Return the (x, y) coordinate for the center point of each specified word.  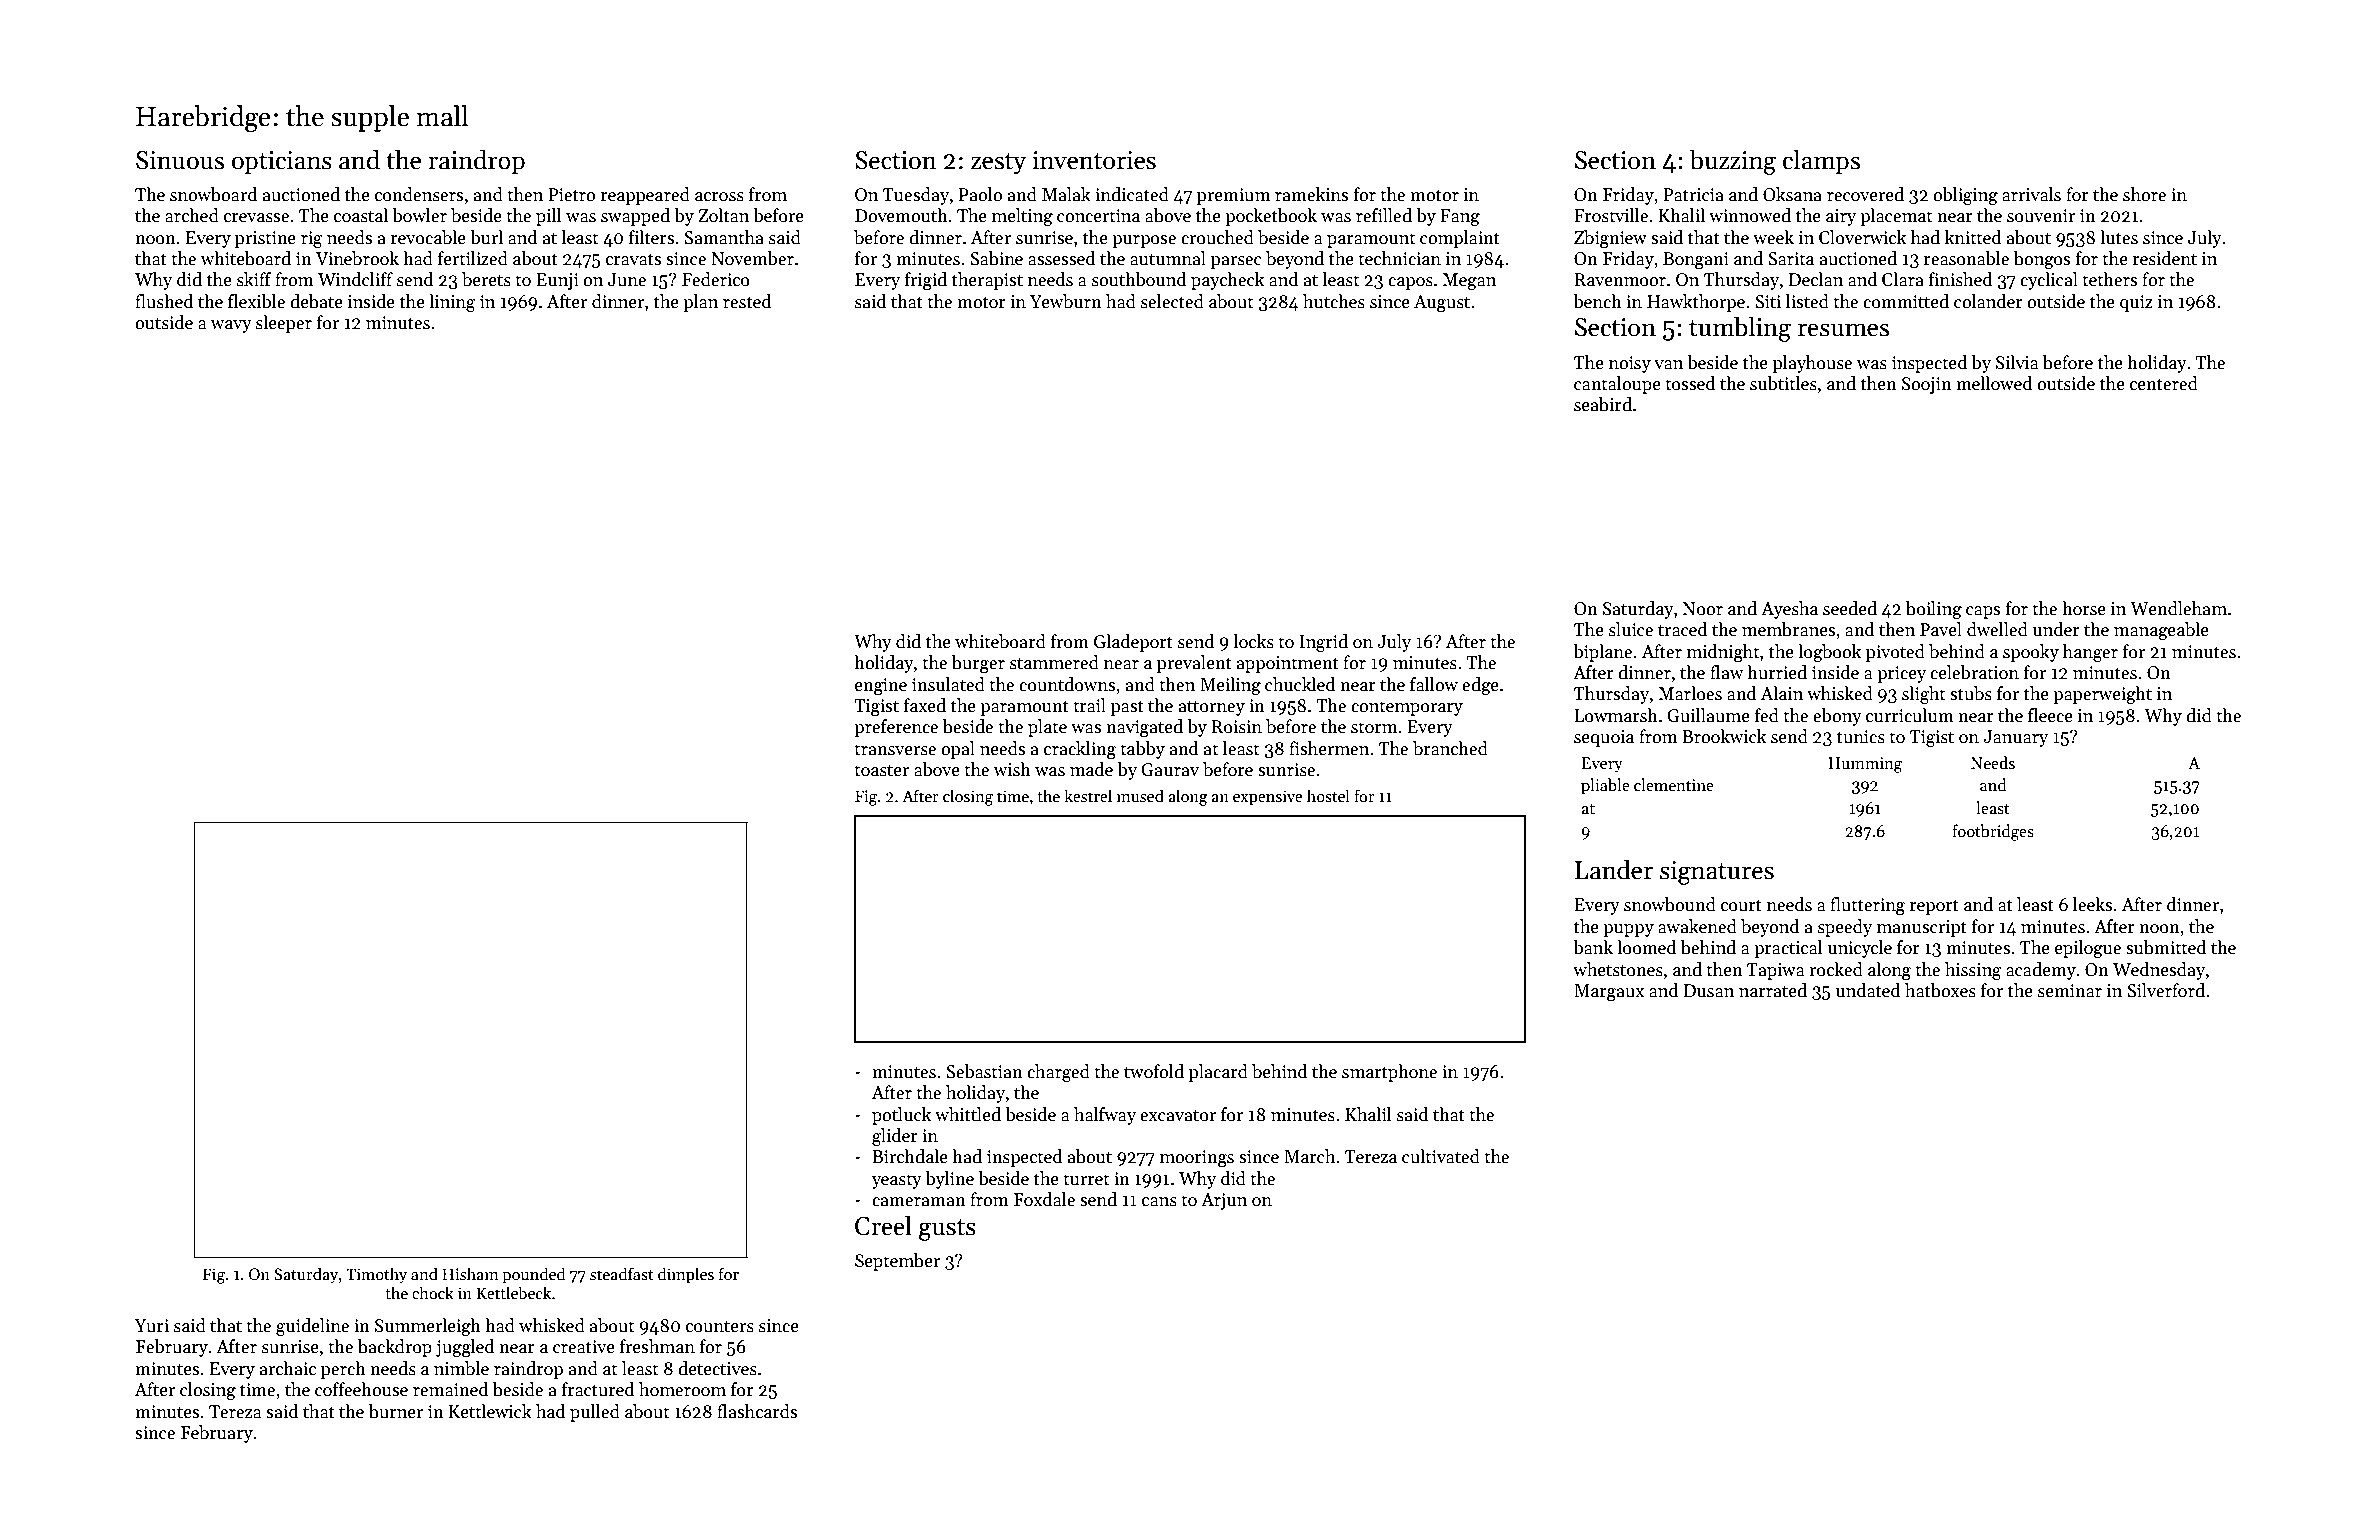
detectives (717, 1368)
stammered (1054, 662)
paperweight (2102, 695)
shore (2144, 194)
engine (881, 686)
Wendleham (2179, 608)
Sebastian (984, 1071)
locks (1254, 641)
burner (396, 1411)
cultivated (1441, 1156)
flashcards (757, 1411)
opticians (282, 162)
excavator (1178, 1116)
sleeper (284, 324)
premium (1233, 196)
